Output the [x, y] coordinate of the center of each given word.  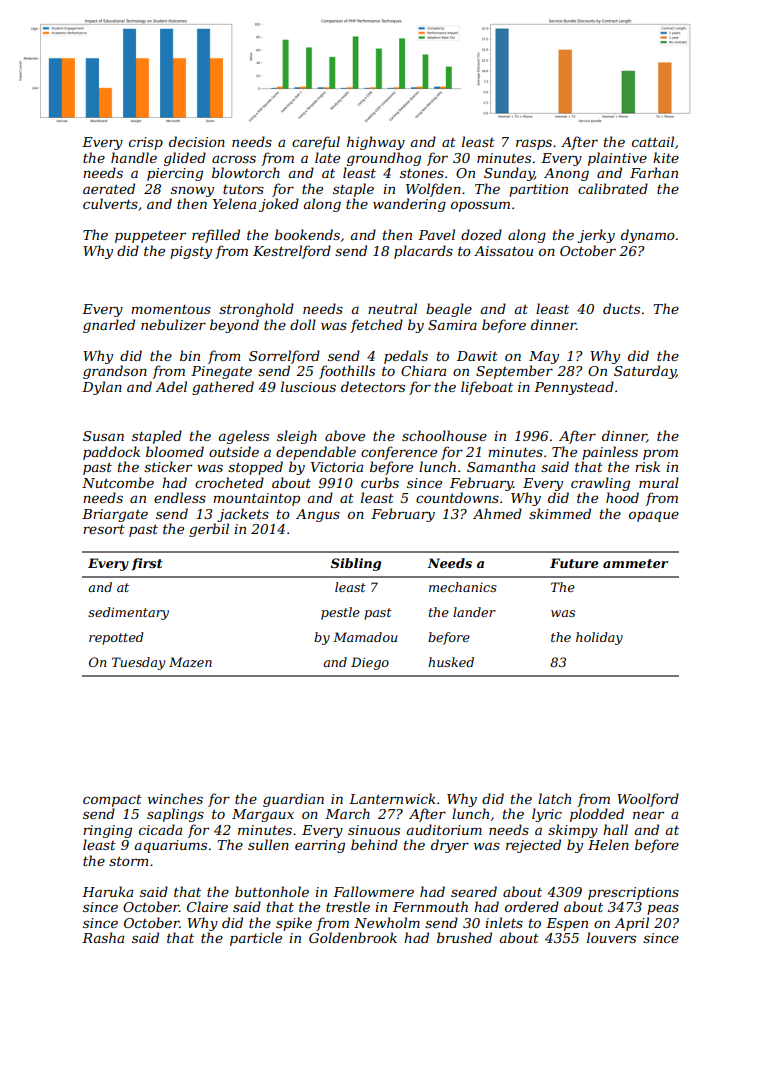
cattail [653, 141]
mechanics [463, 587]
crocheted [229, 482]
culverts [110, 203]
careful [316, 143]
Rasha [103, 937]
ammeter [635, 563]
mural [659, 482]
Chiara [423, 370]
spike [294, 924]
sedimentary [128, 613]
